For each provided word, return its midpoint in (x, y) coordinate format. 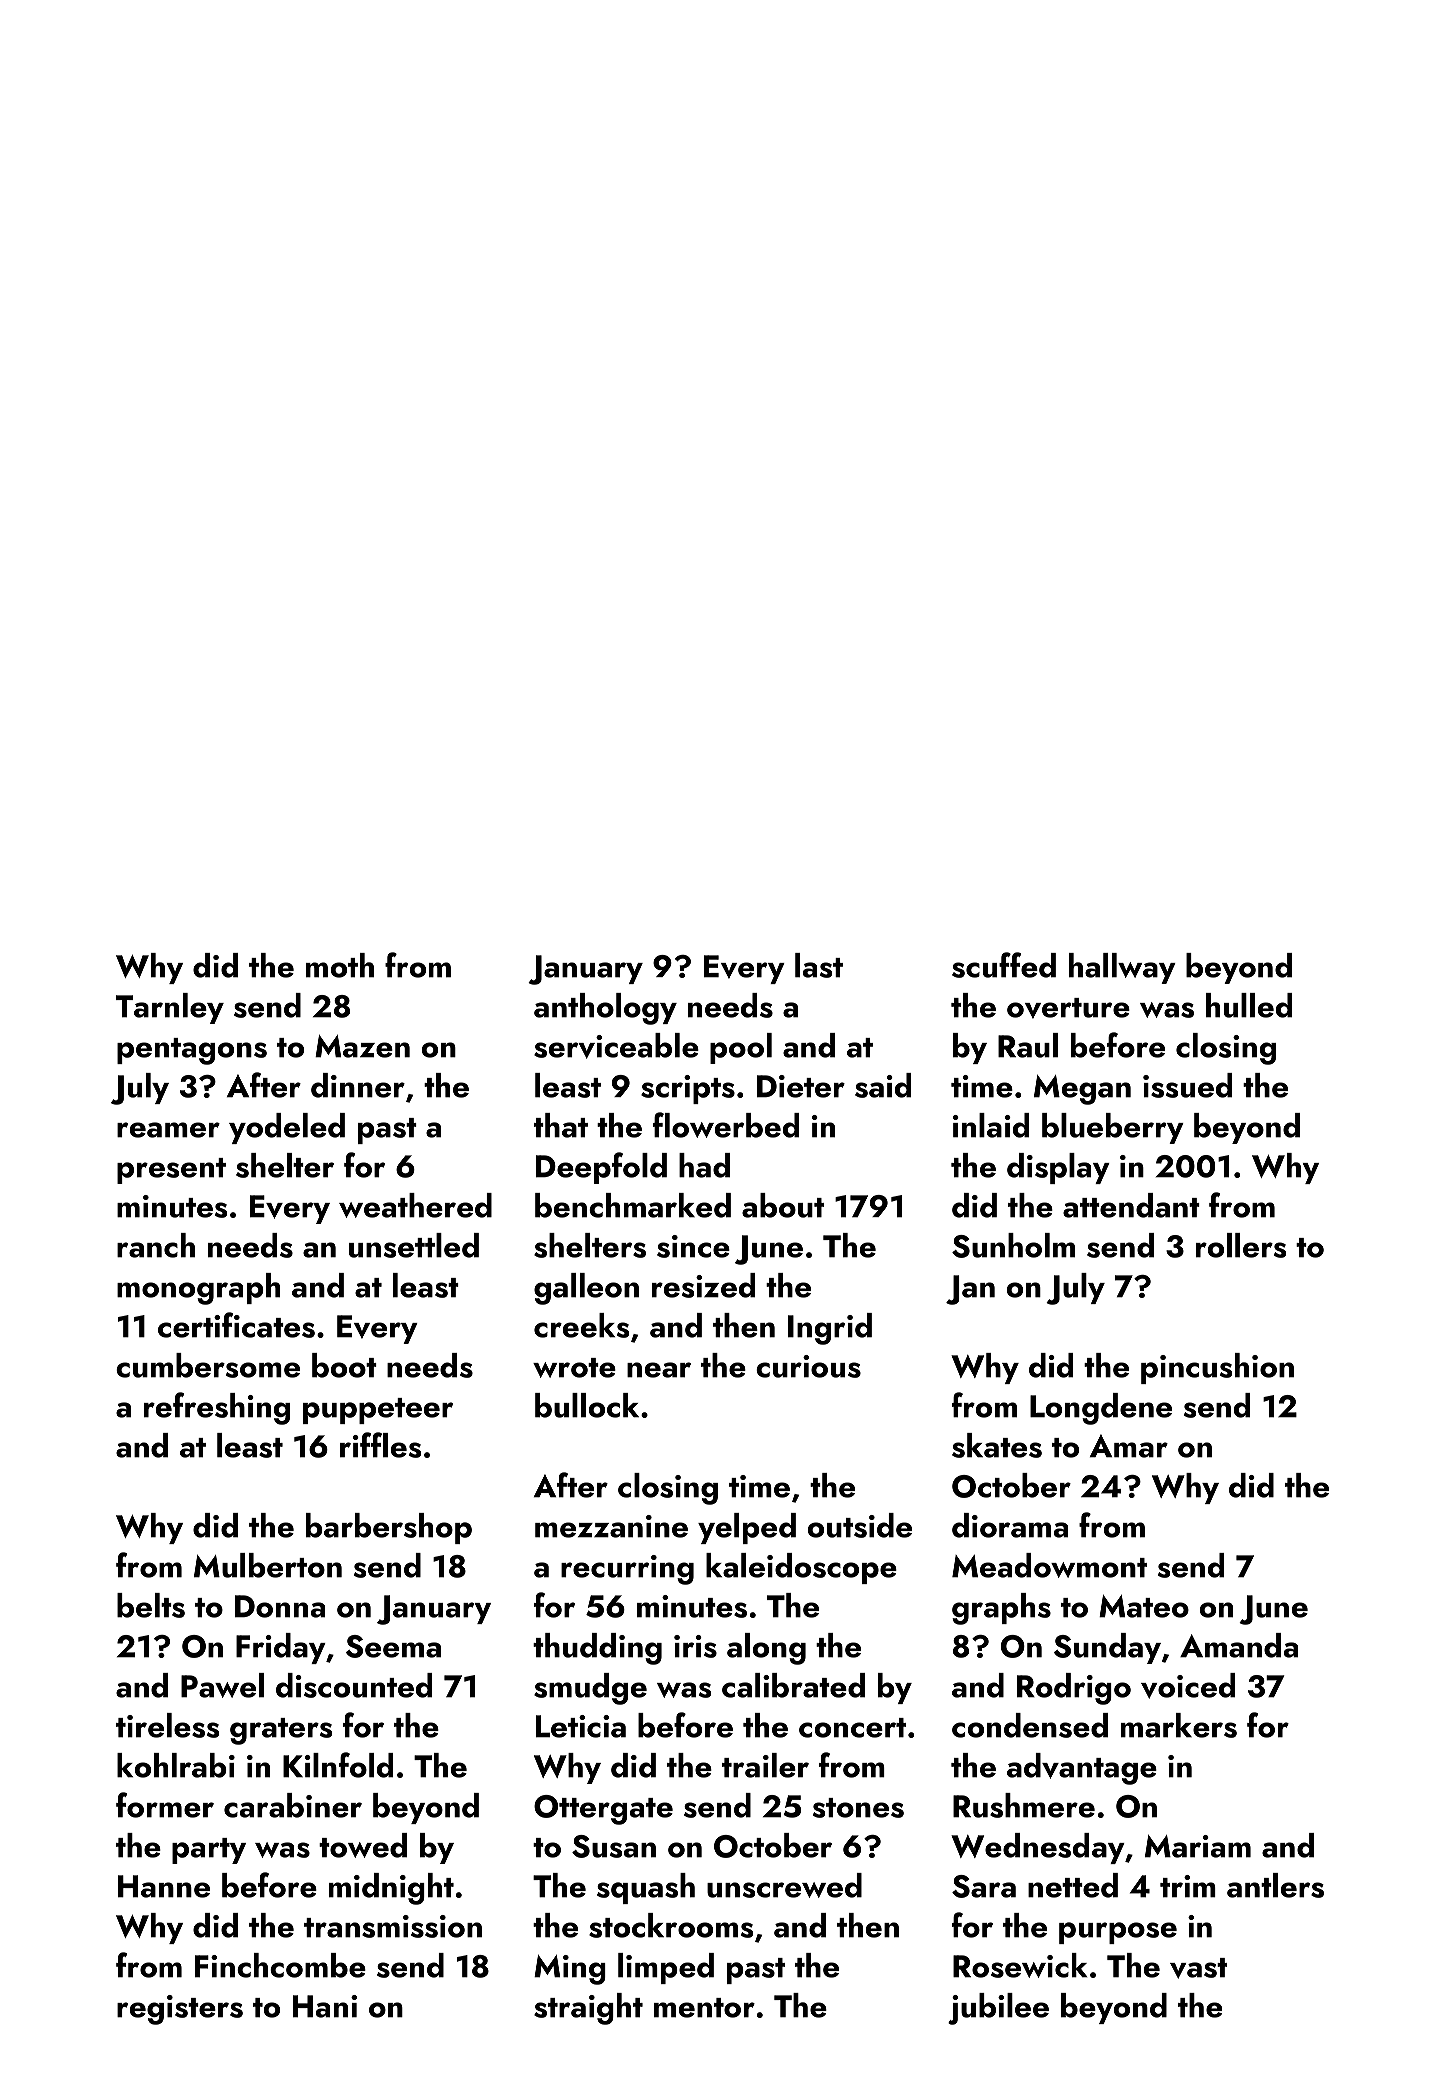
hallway (1122, 968)
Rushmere (1024, 1805)
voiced (1188, 1686)
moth (340, 965)
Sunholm (1013, 1245)
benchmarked (633, 1205)
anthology (605, 1009)
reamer (168, 1130)
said (883, 1085)
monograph (198, 1289)
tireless (167, 1725)
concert (852, 1728)
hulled (1249, 1005)
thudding (597, 1649)
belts (151, 1605)
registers (180, 2010)
